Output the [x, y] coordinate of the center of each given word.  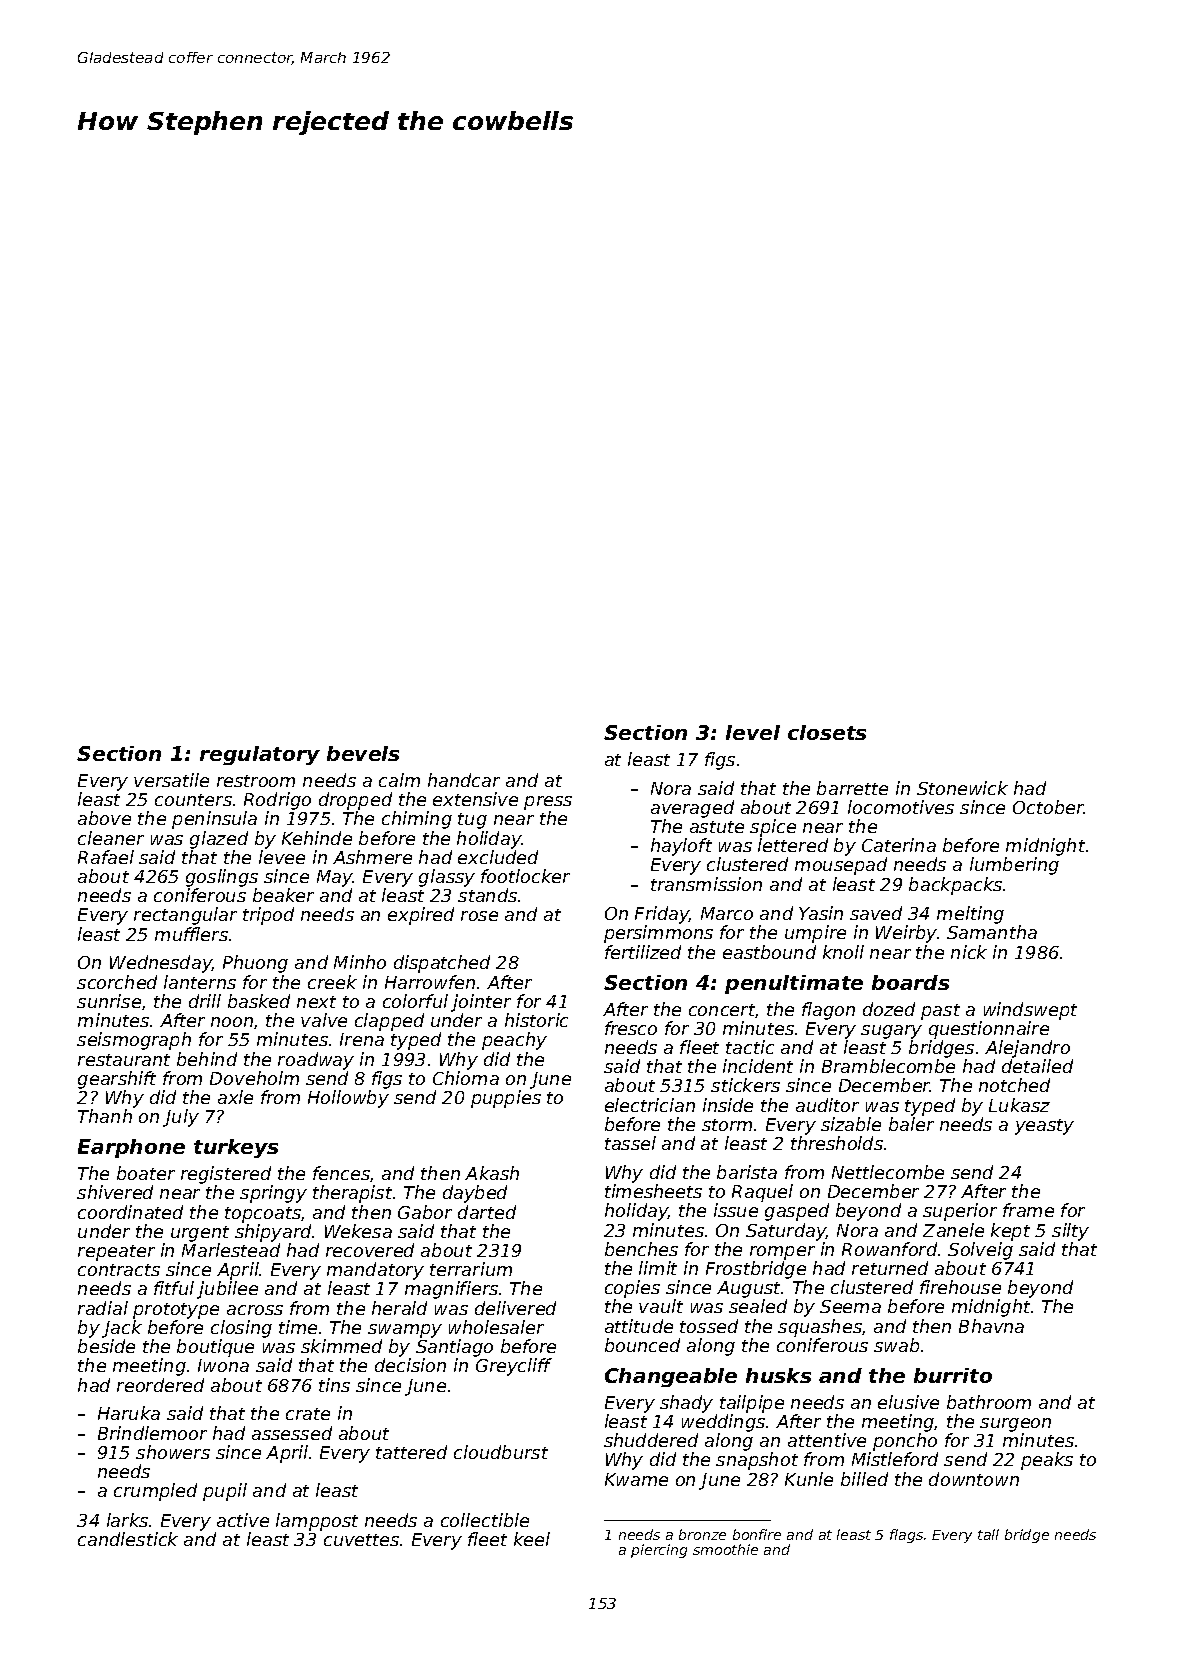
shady [686, 1404]
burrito [953, 1375]
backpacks [955, 886]
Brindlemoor [152, 1433]
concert [722, 1010]
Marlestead [231, 1250]
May [335, 878]
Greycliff [514, 1367]
